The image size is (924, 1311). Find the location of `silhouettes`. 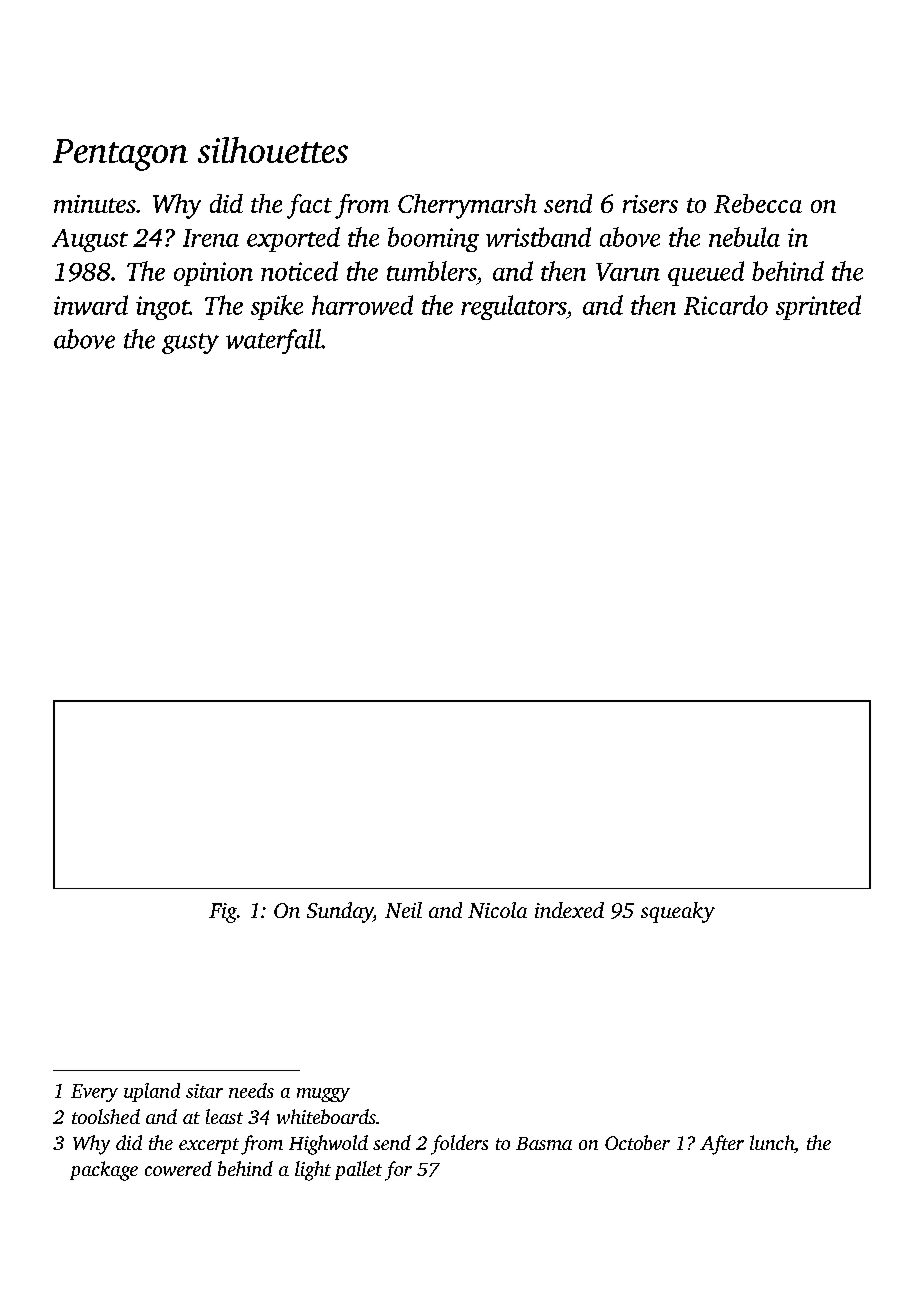

silhouettes is located at coordinates (273, 150).
